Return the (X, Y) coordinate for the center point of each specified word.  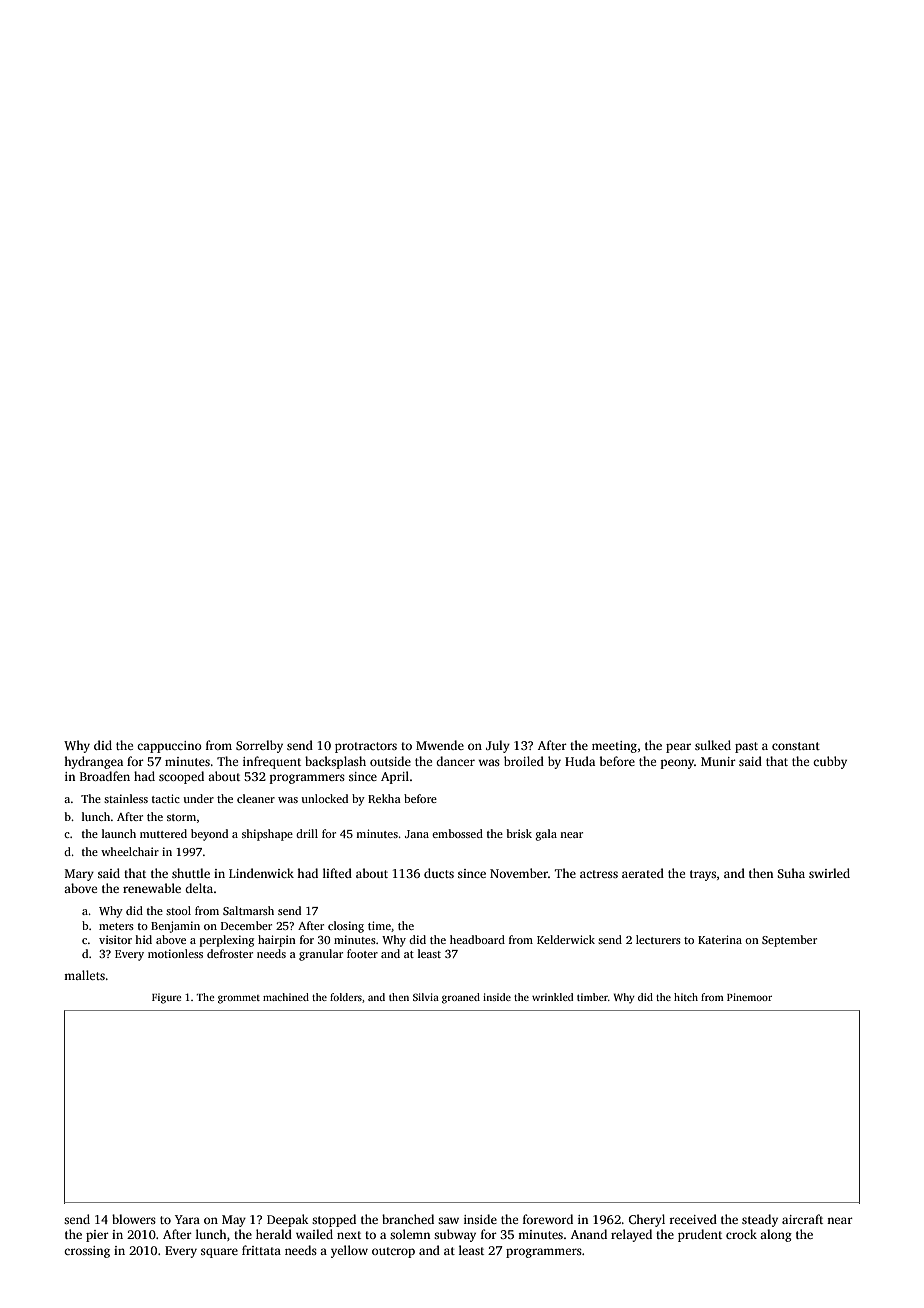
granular (321, 955)
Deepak (288, 1220)
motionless (175, 953)
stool (178, 910)
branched (408, 1219)
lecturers (658, 939)
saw (448, 1220)
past (746, 747)
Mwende (440, 745)
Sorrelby (259, 746)
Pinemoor (749, 997)
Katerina (720, 939)
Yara (187, 1219)
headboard (477, 939)
